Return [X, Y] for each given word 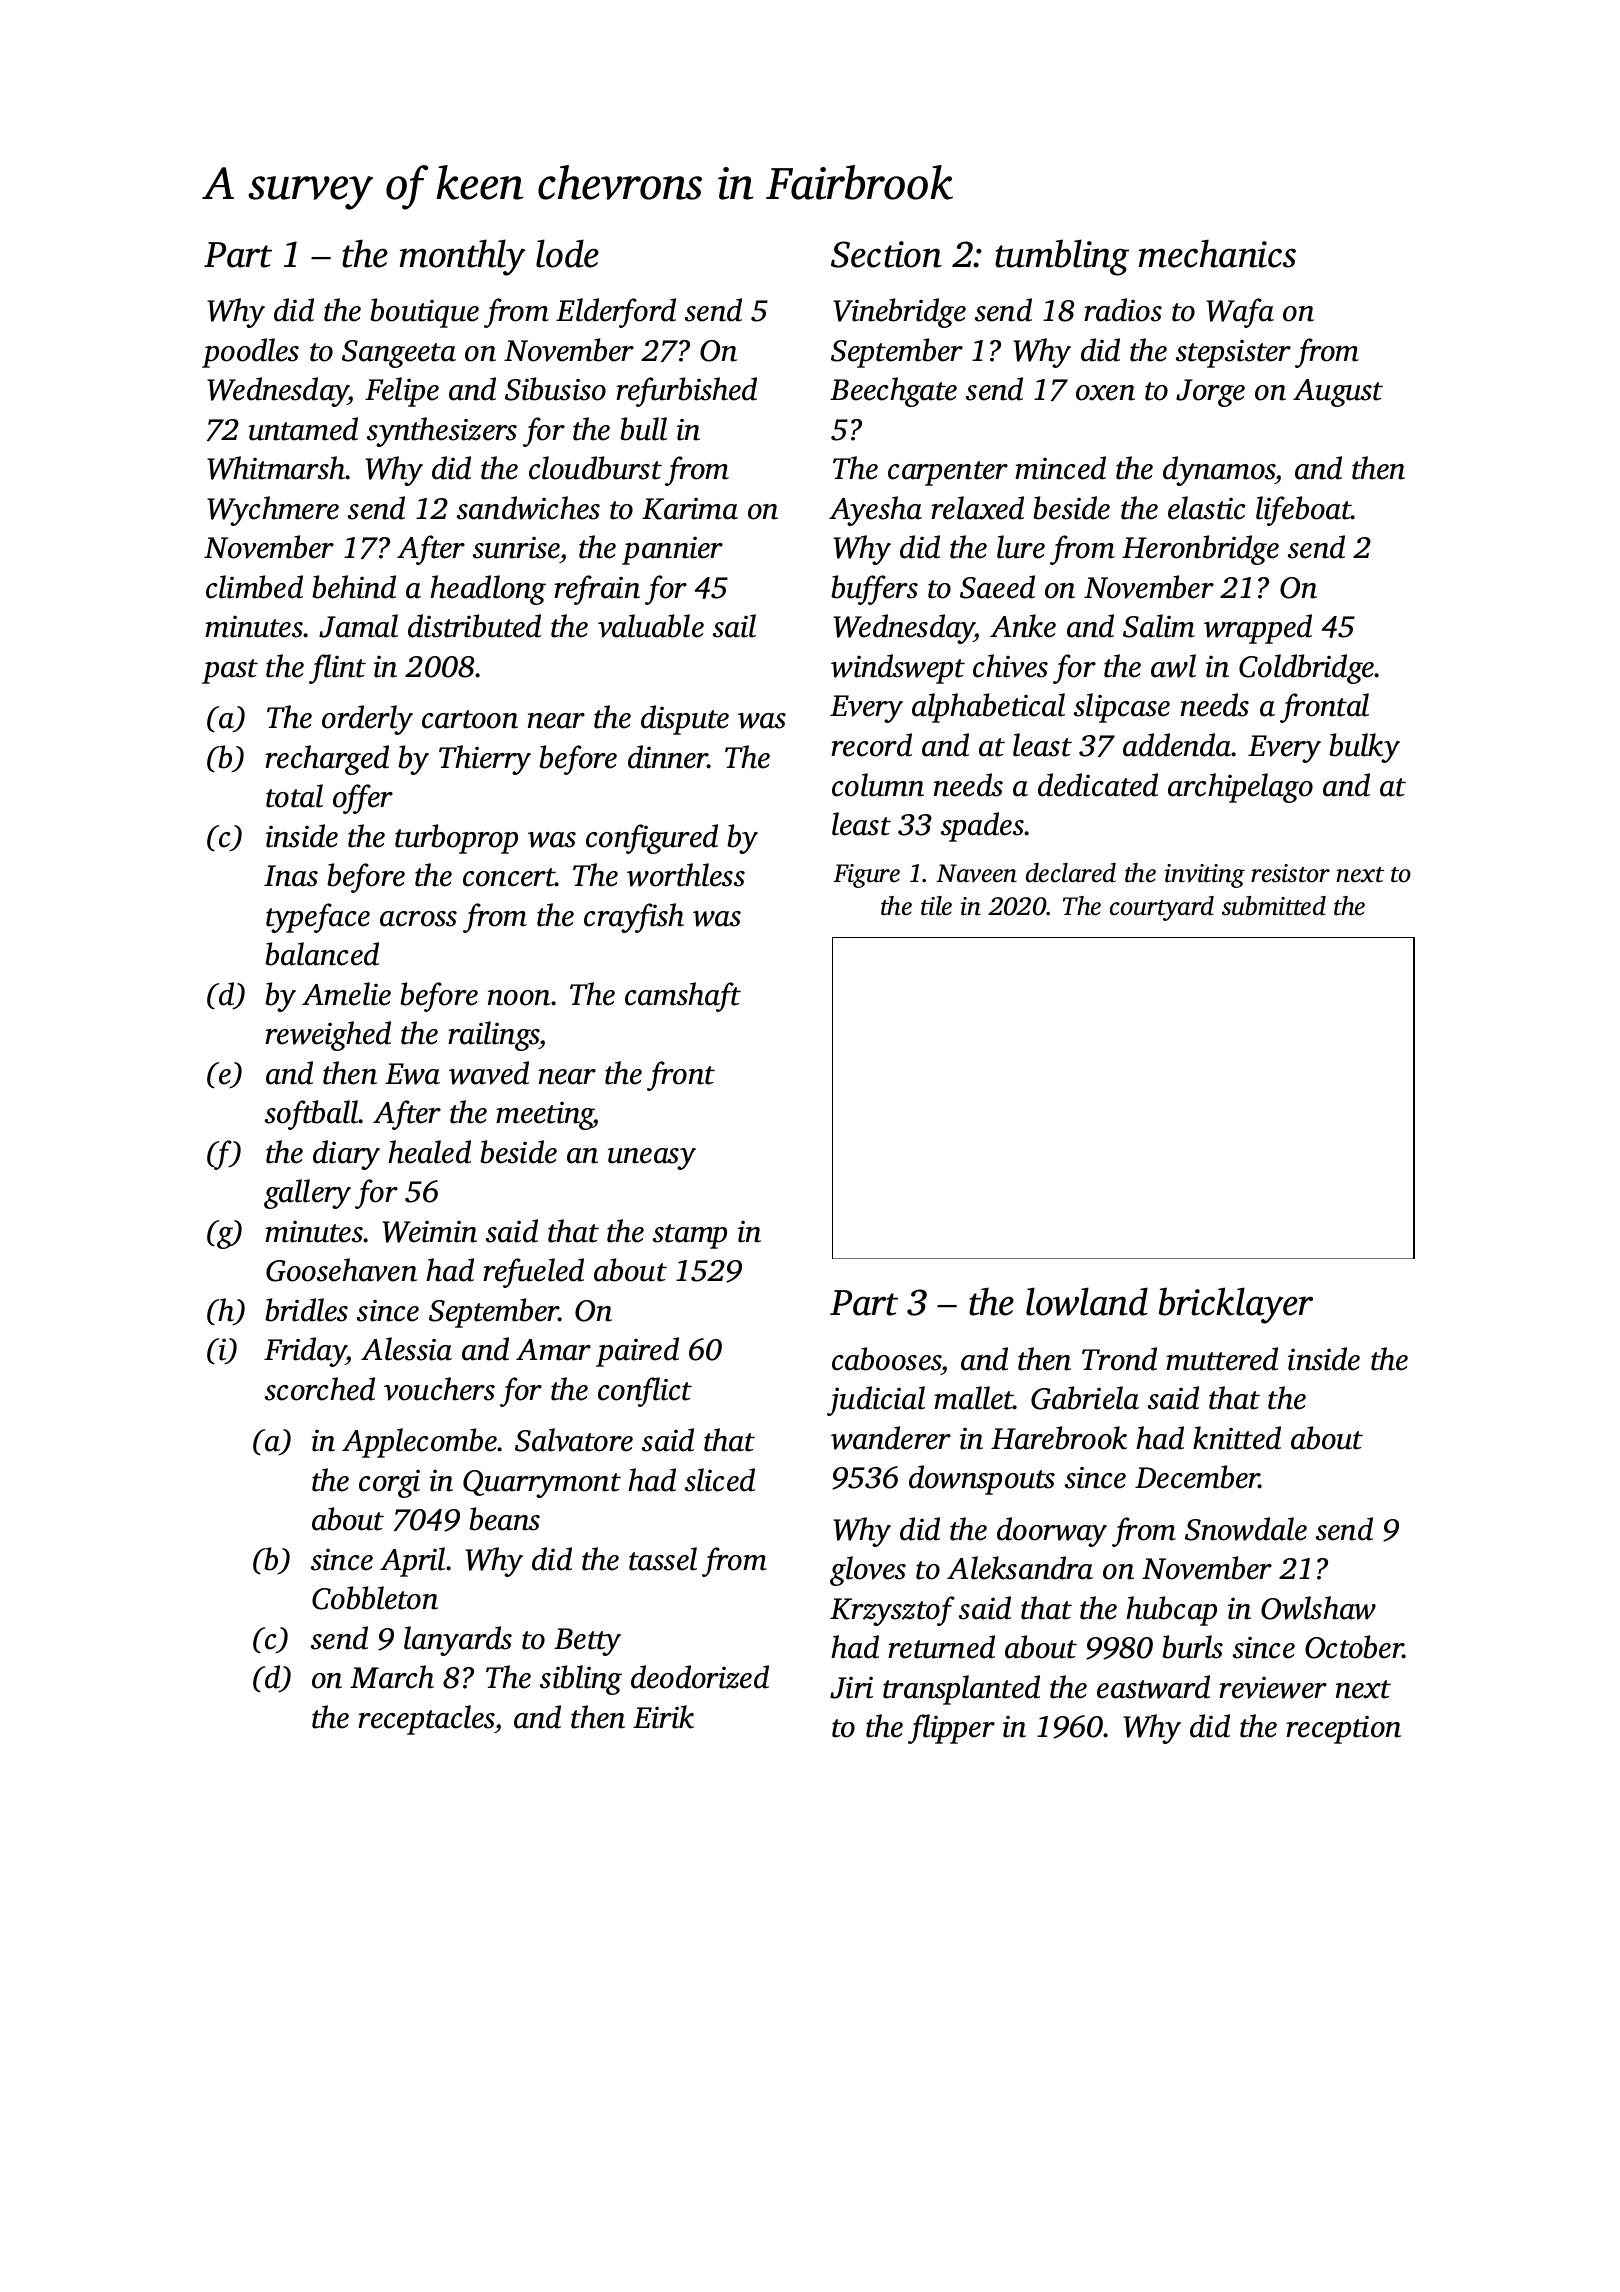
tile [936, 906]
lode [567, 253]
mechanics [1217, 253]
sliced [720, 1480]
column [878, 785]
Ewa [412, 1074]
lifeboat [1304, 511]
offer [363, 799]
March [392, 1677]
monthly [463, 257]
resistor [1290, 873]
